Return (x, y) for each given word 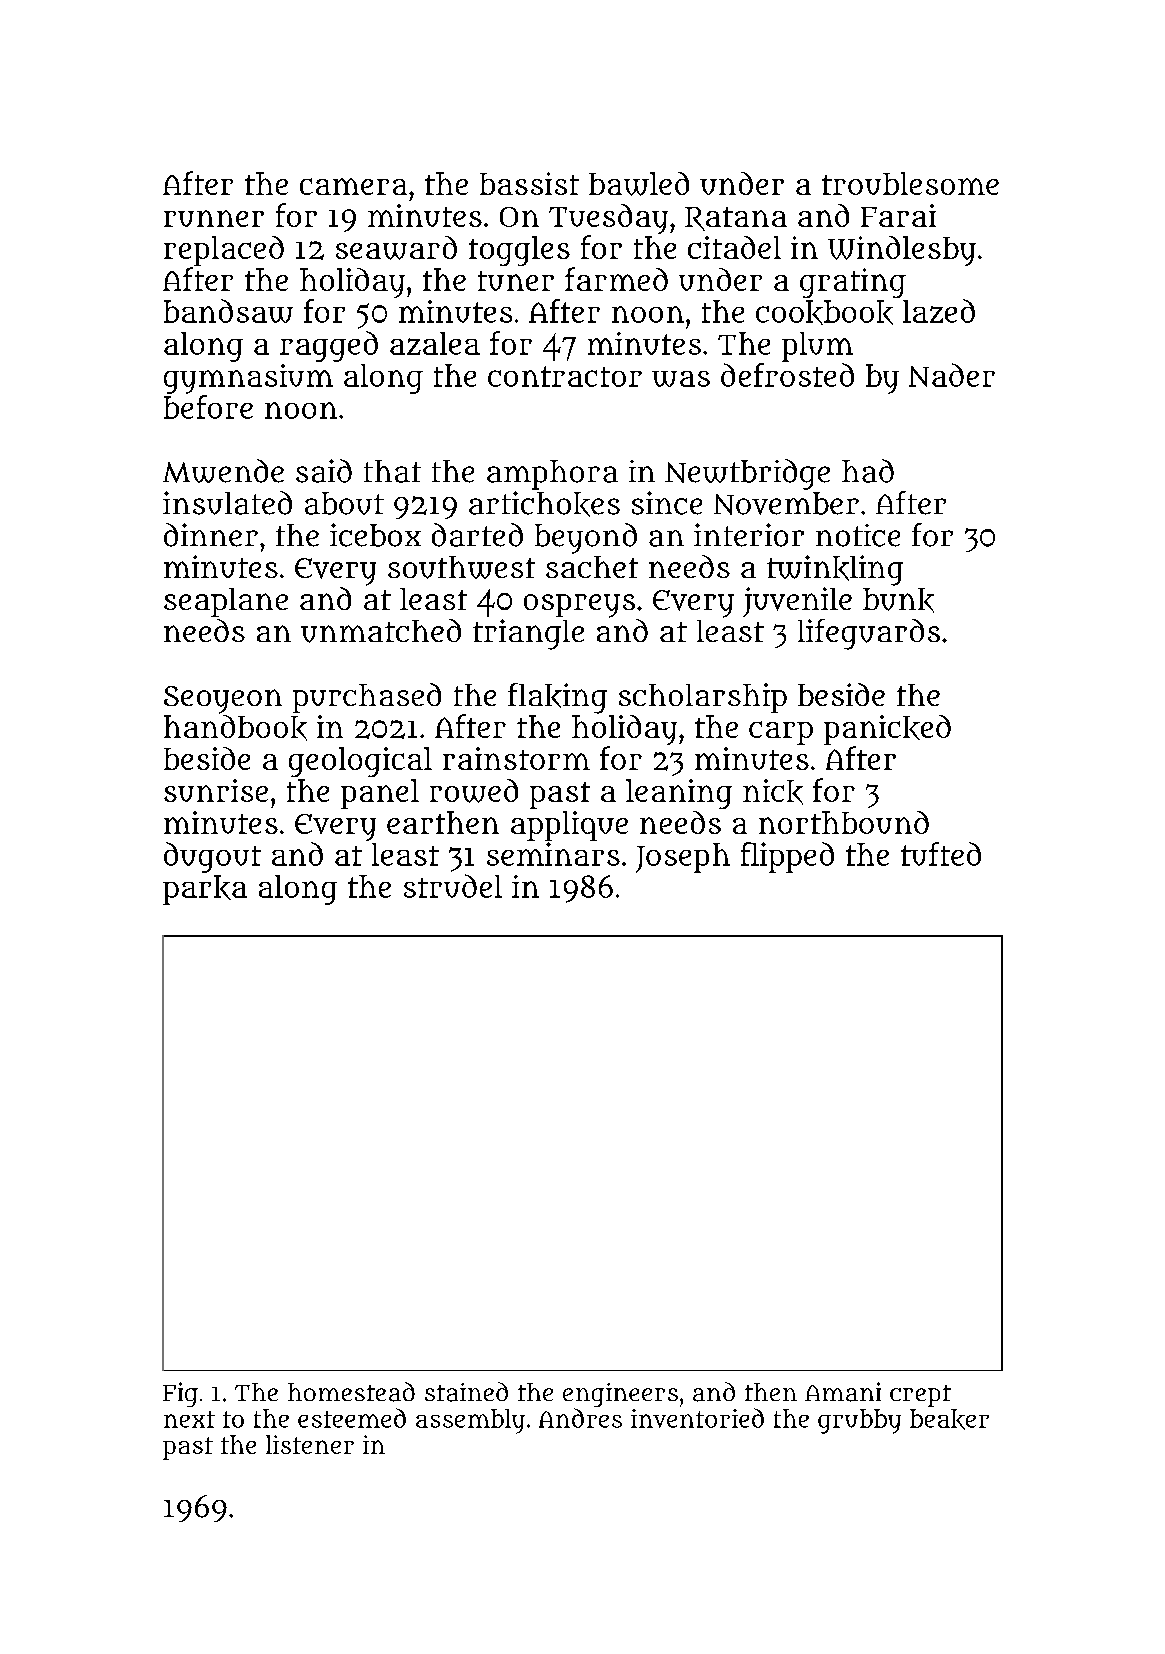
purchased (367, 698)
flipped (787, 857)
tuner (516, 281)
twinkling (835, 570)
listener (310, 1444)
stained (466, 1392)
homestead (351, 1392)
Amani (843, 1392)
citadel (734, 247)
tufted (941, 854)
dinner (211, 535)
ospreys (579, 606)
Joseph (683, 858)
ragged (329, 346)
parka (205, 890)
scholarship (703, 698)
